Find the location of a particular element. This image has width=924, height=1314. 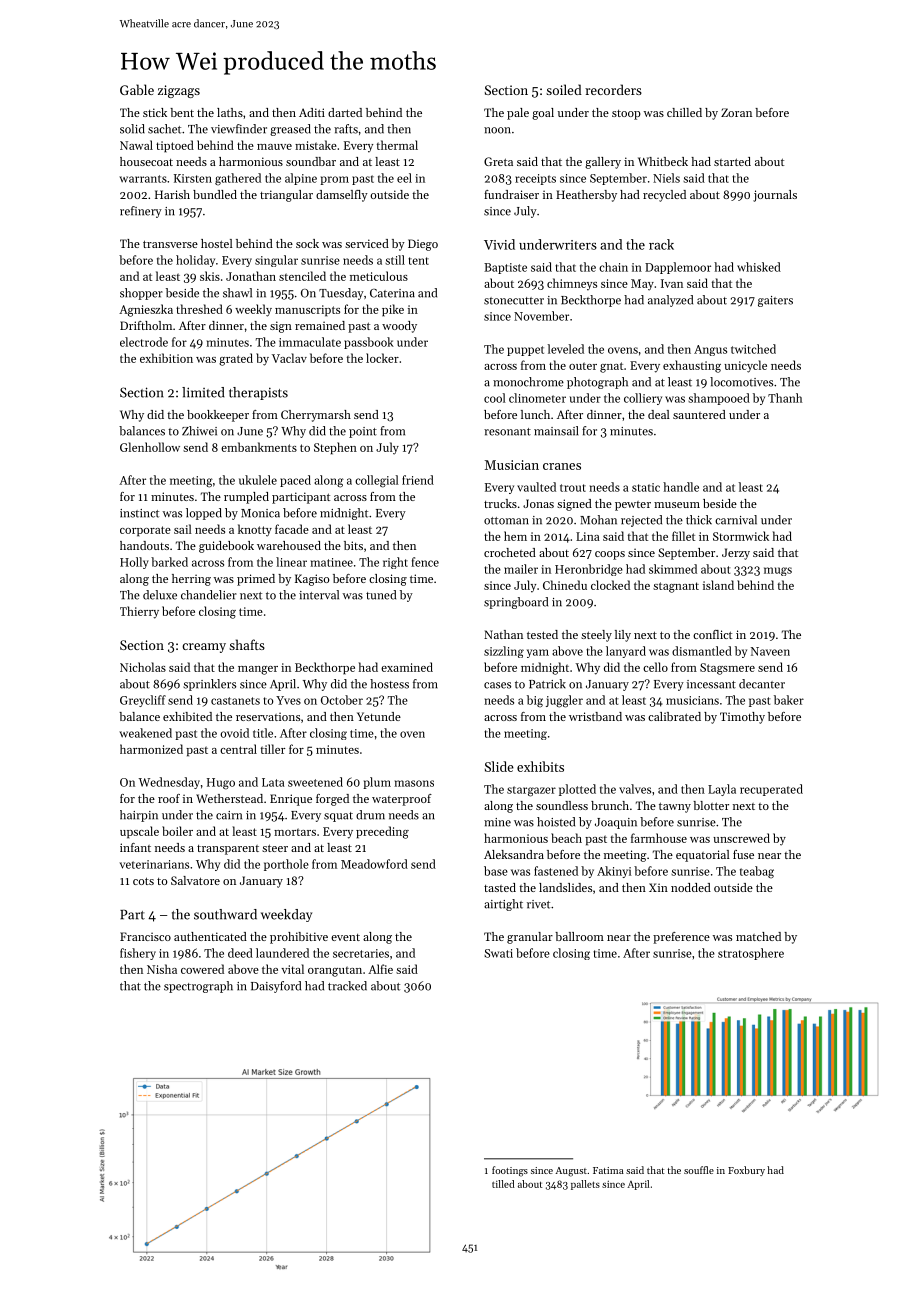

sprinklers is located at coordinates (209, 685).
